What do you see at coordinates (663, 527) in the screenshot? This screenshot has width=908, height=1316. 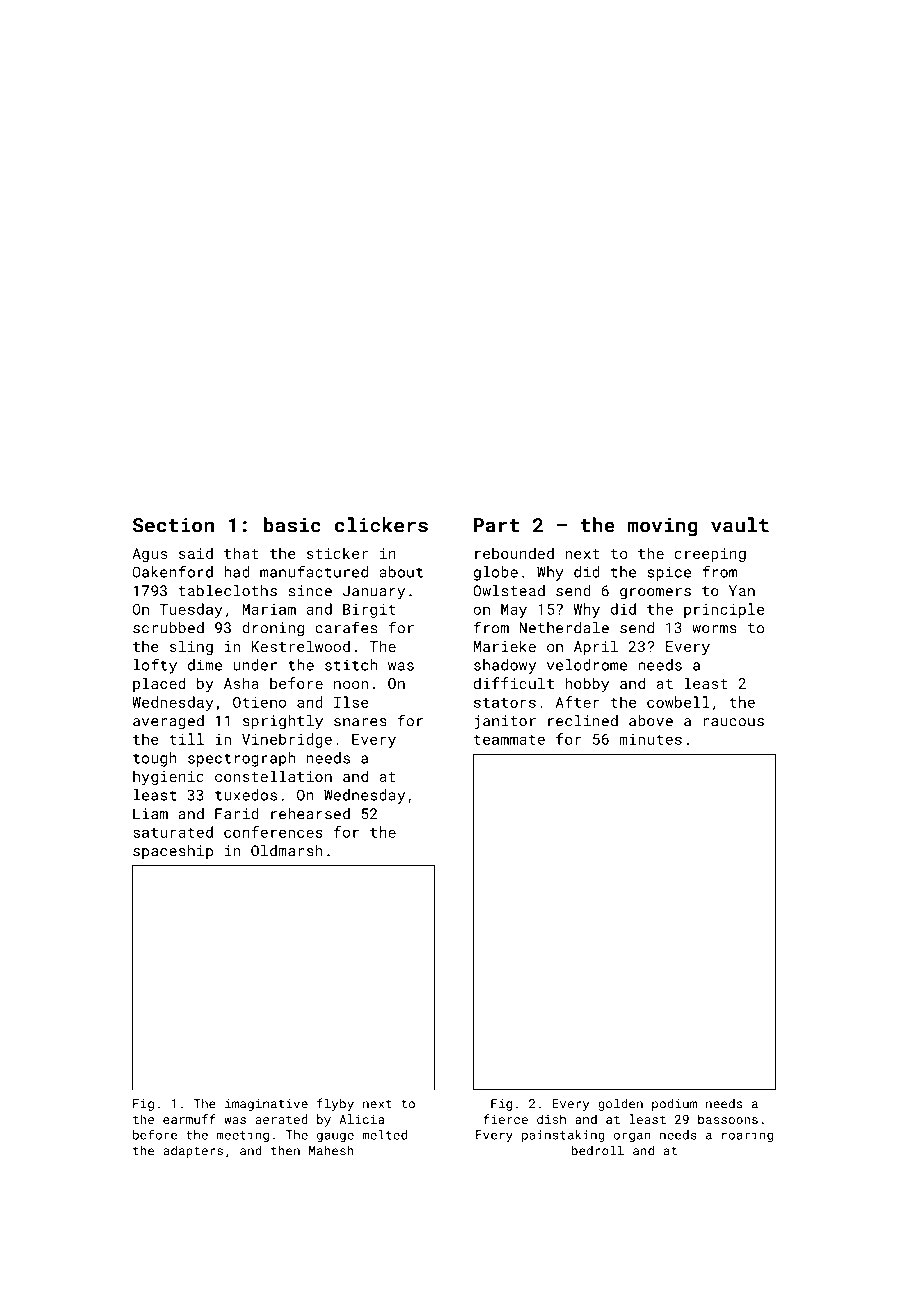 I see `moving` at bounding box center [663, 527].
